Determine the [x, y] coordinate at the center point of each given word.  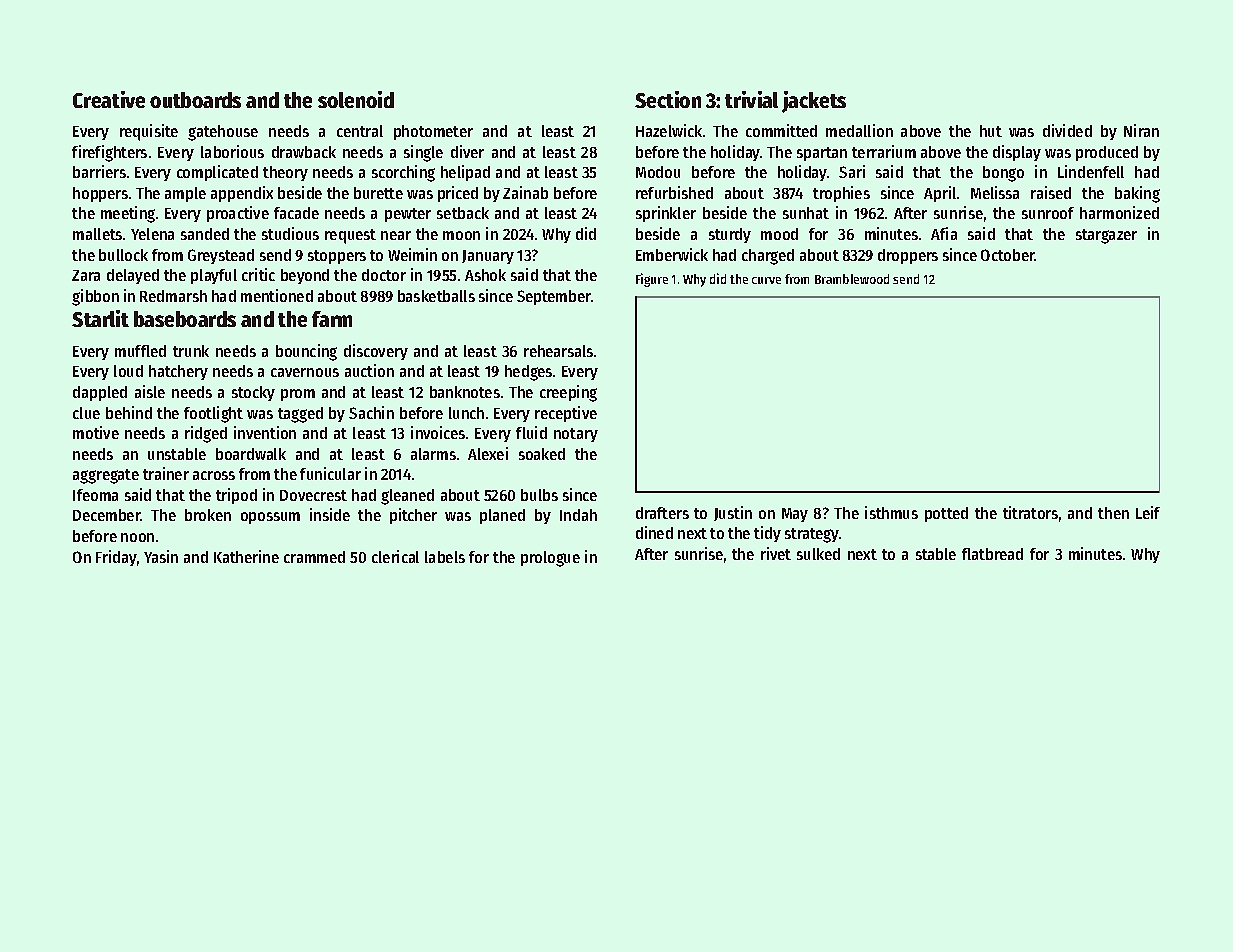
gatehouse [223, 133]
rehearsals [558, 351]
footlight [213, 414]
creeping [568, 393]
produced [1107, 153]
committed [781, 130]
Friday [116, 558]
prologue [550, 559]
